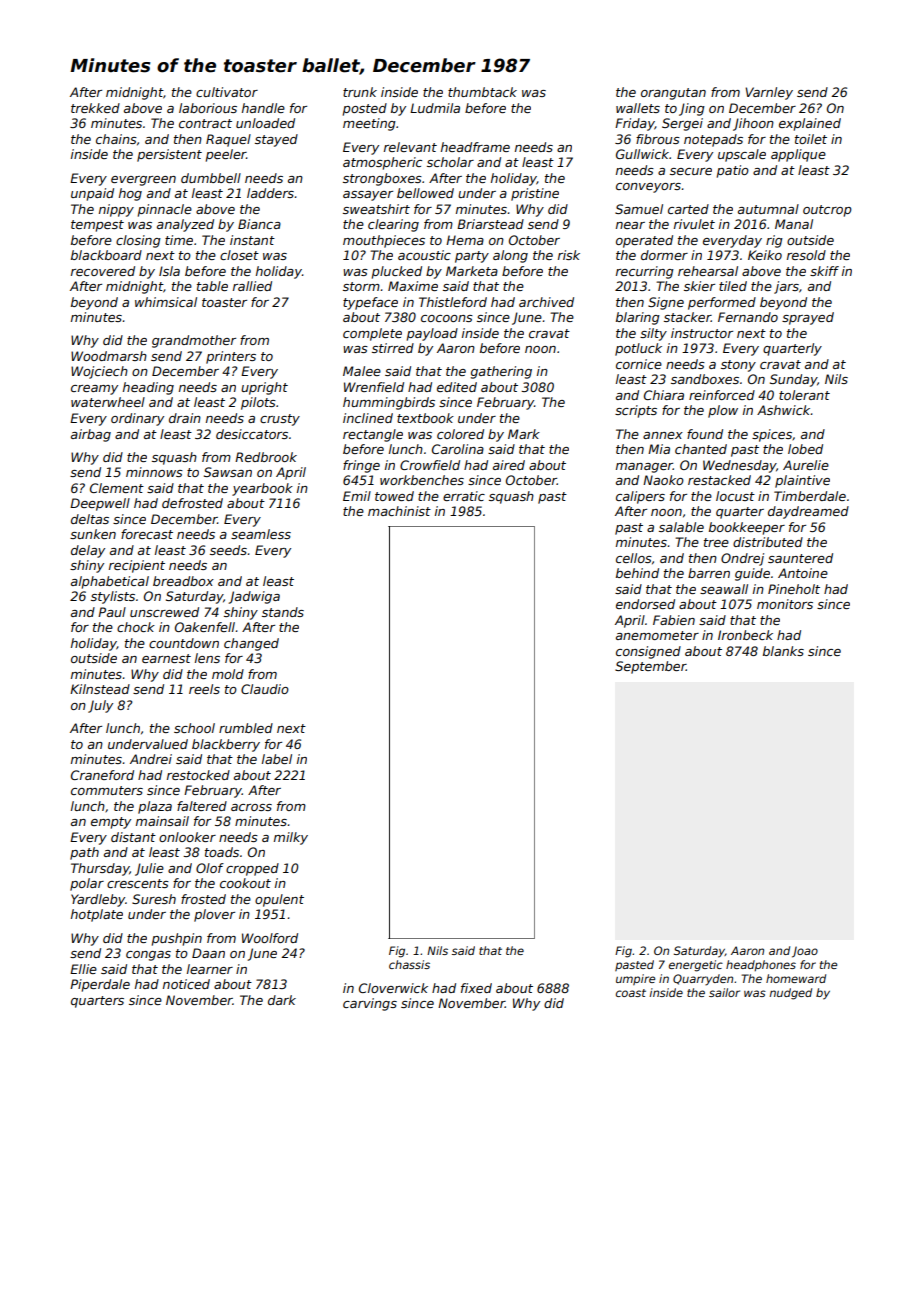 This screenshot has height=1308, width=924. I want to click on Keiko, so click(765, 255).
